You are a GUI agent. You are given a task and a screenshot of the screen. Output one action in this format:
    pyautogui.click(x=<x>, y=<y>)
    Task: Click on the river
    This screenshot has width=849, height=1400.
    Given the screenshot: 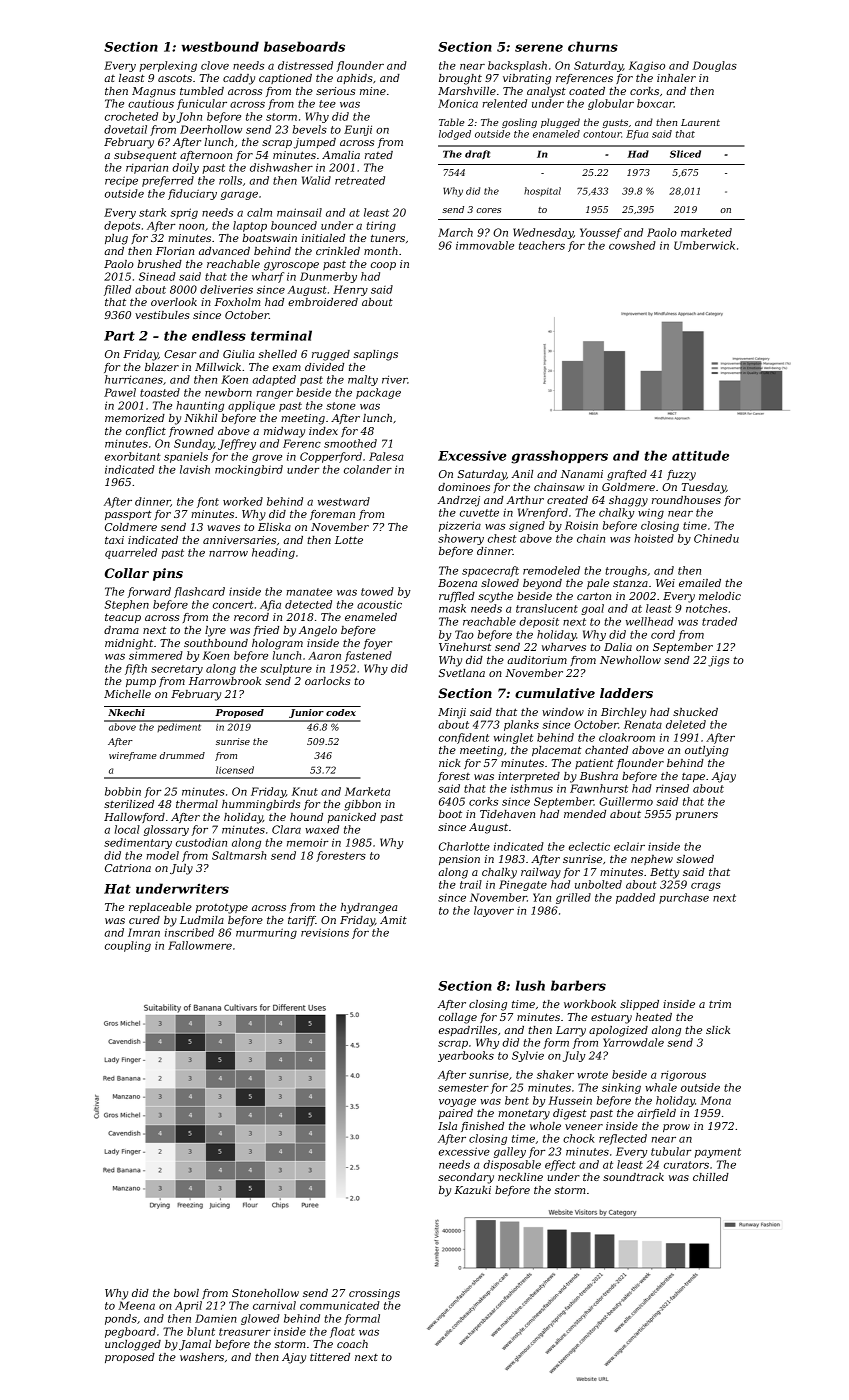 What is the action you would take?
    pyautogui.click(x=395, y=379)
